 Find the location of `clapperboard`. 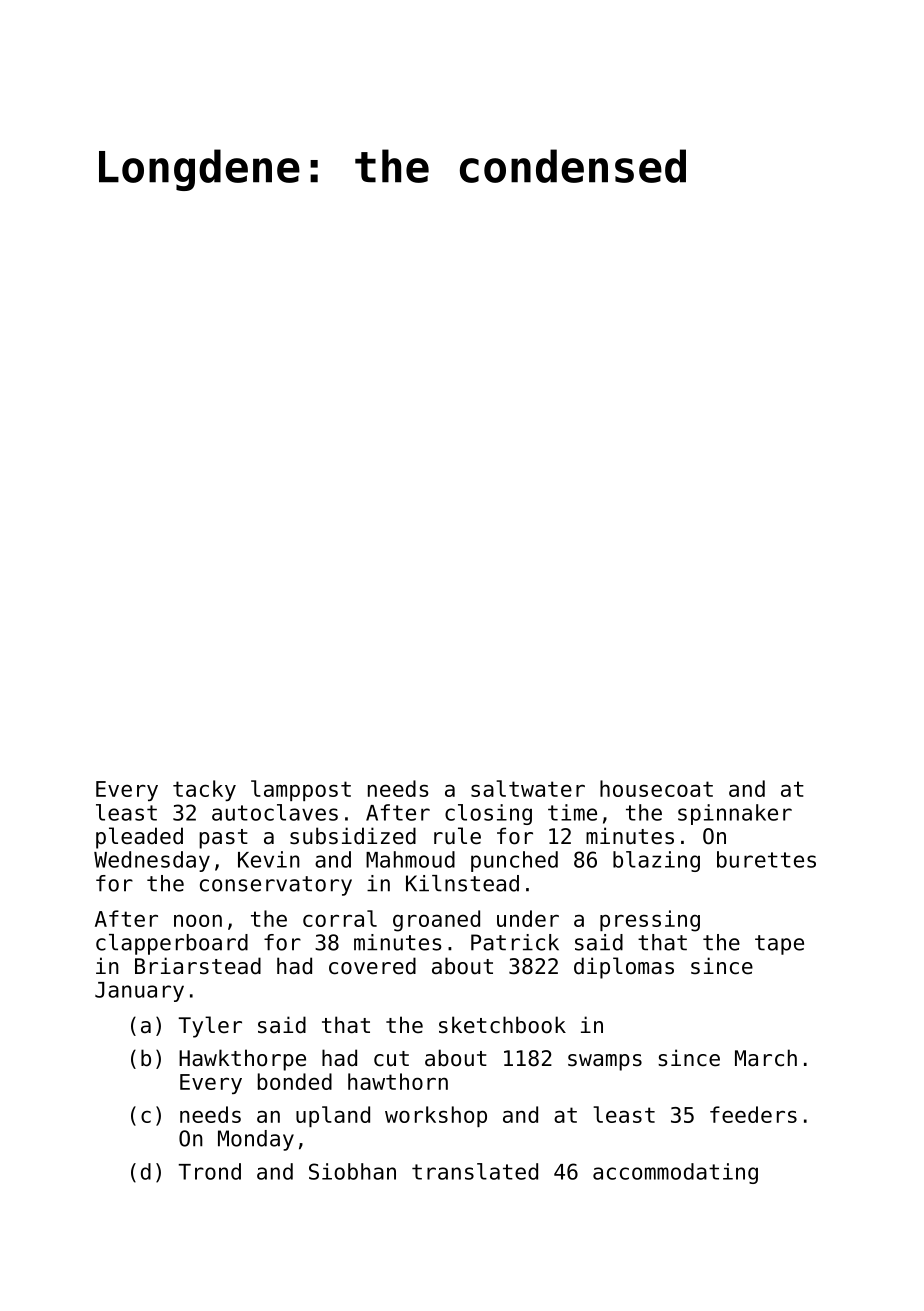

clapperboard is located at coordinates (172, 944).
